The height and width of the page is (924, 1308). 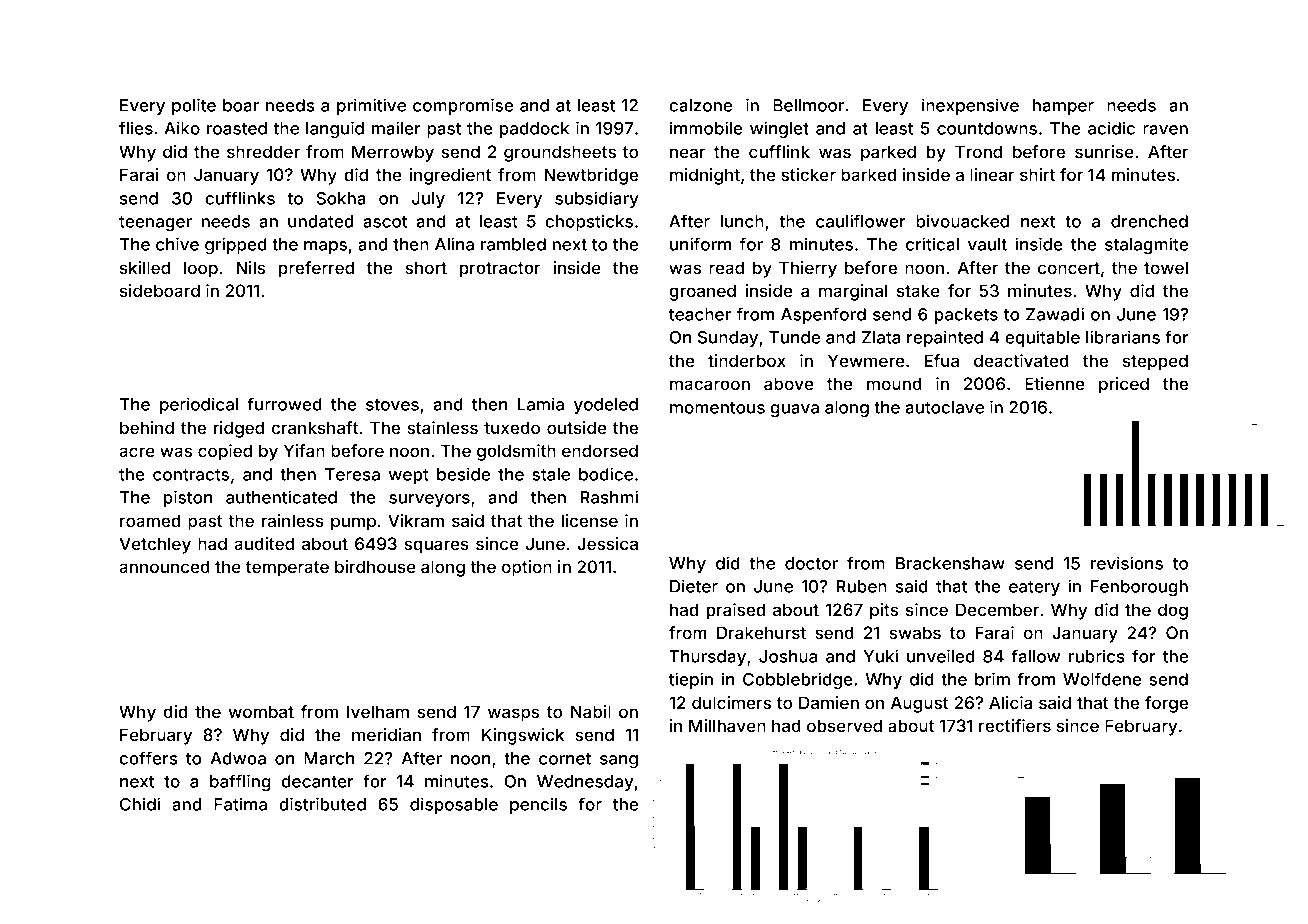 What do you see at coordinates (1037, 174) in the page?
I see `shirt` at bounding box center [1037, 174].
